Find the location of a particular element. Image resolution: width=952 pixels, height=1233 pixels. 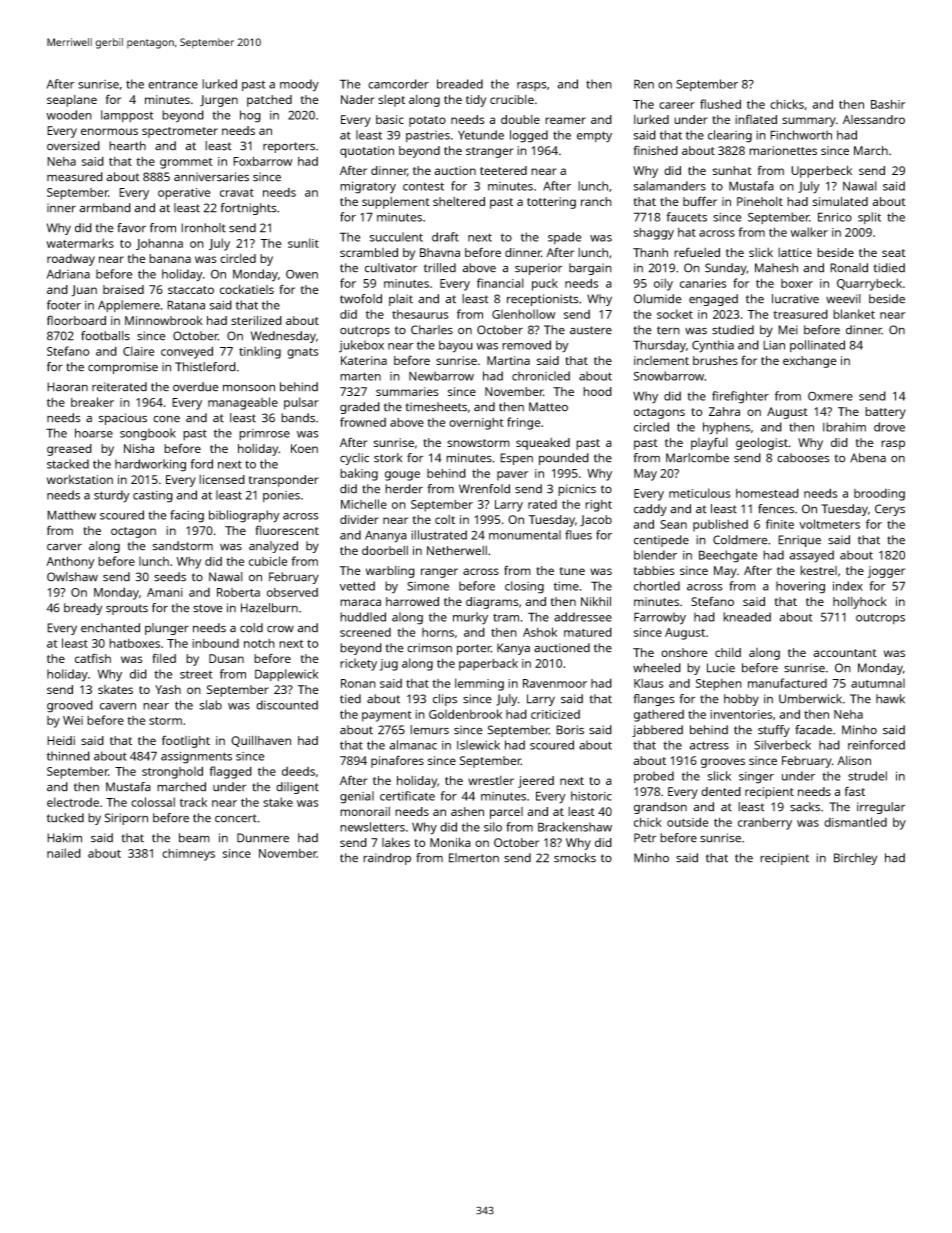

bready is located at coordinates (83, 609).
